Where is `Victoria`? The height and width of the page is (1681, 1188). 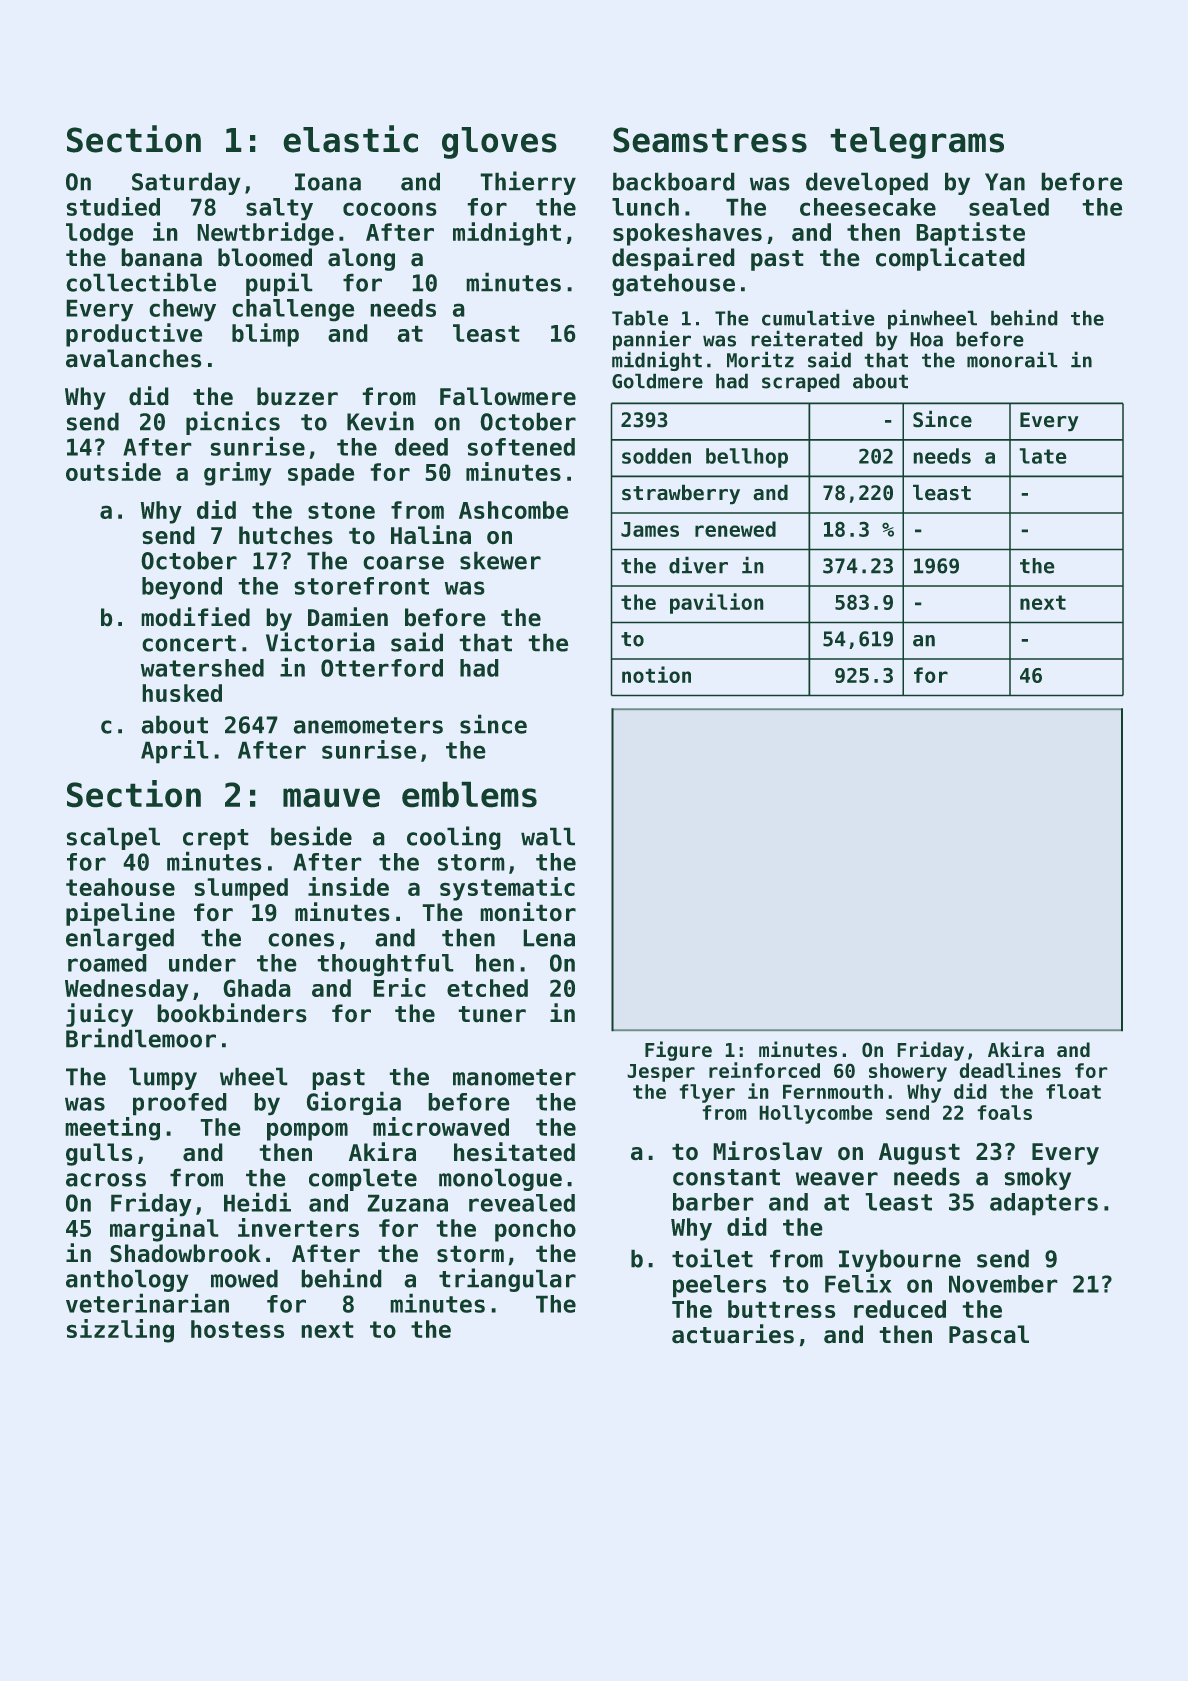 Victoria is located at coordinates (320, 642).
